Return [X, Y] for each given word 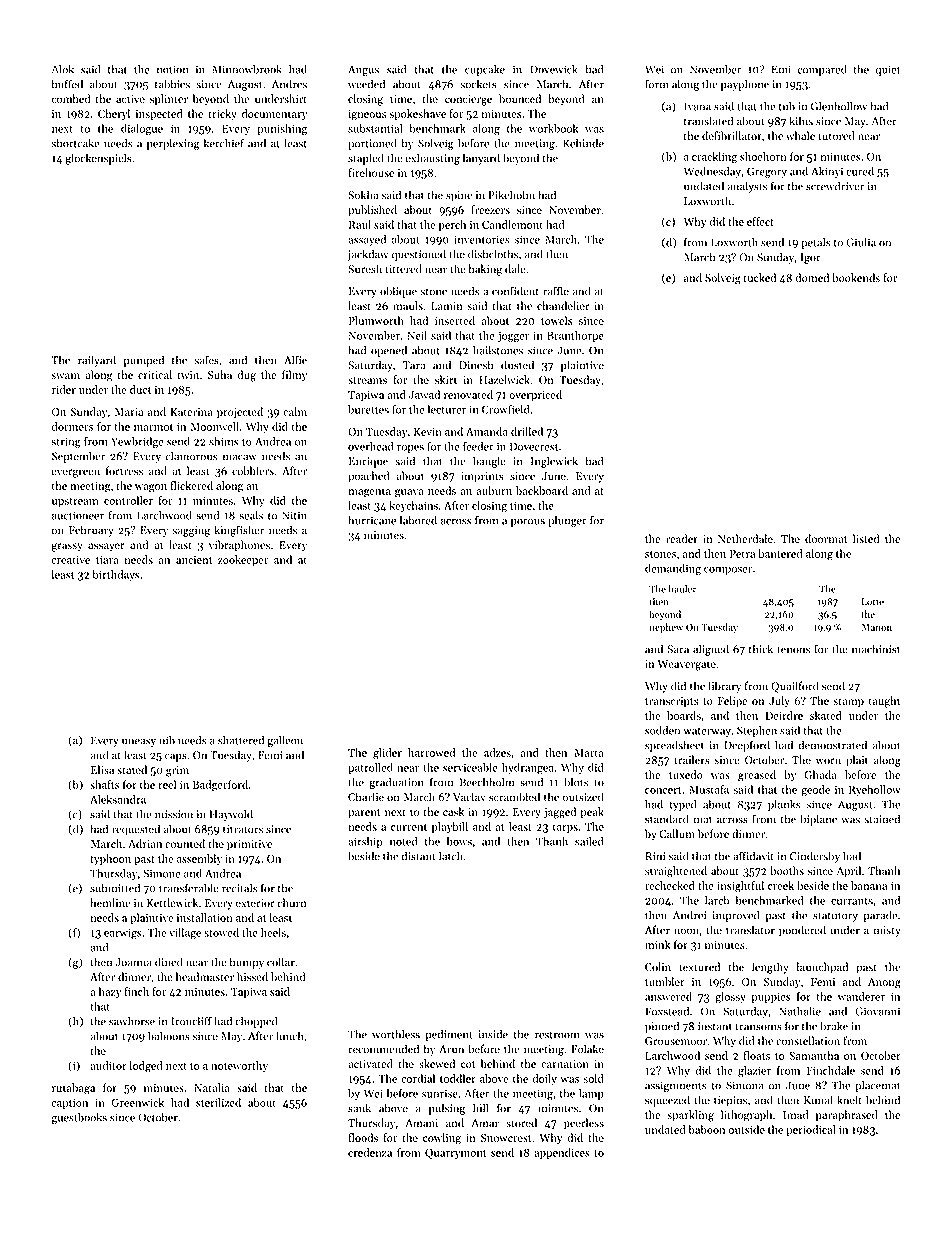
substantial [375, 128]
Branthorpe [575, 336]
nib [167, 740]
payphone [745, 85]
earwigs [123, 934]
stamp [848, 703]
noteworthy [239, 1066]
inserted [455, 320]
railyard [97, 361]
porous [528, 523]
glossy [730, 998]
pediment [449, 1035]
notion [173, 69]
